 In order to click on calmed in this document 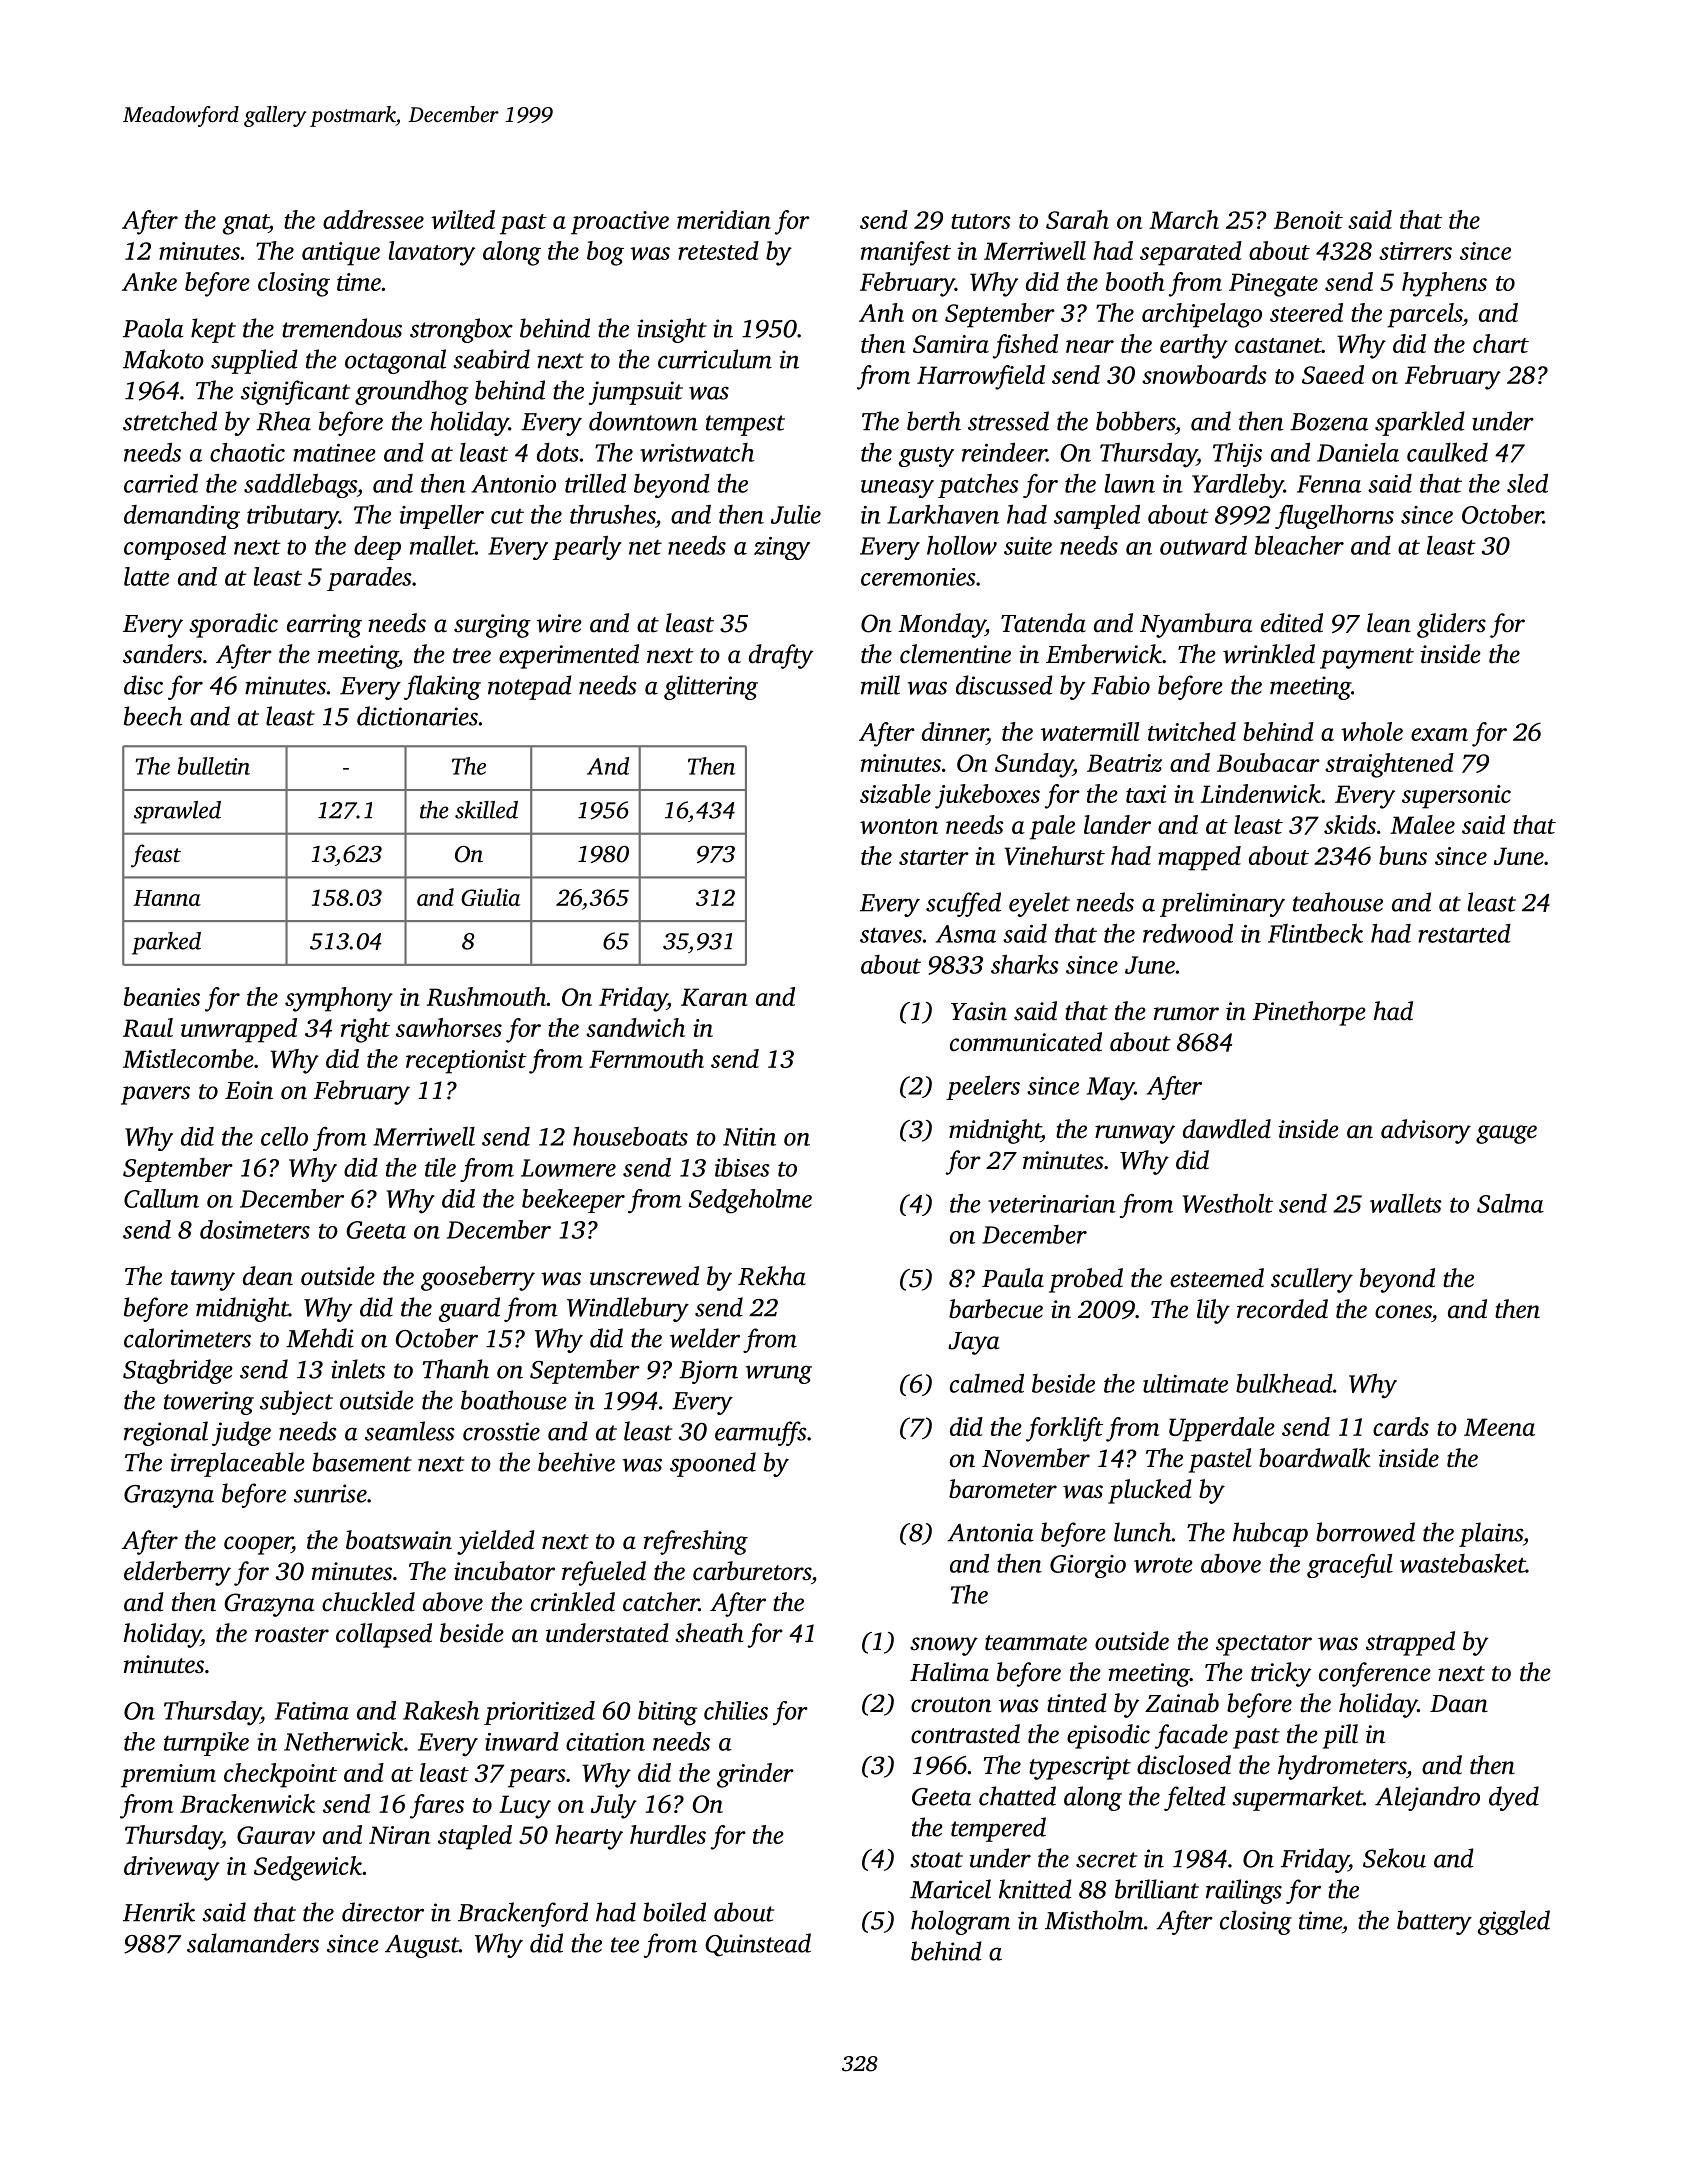, I will do `click(987, 1383)`.
